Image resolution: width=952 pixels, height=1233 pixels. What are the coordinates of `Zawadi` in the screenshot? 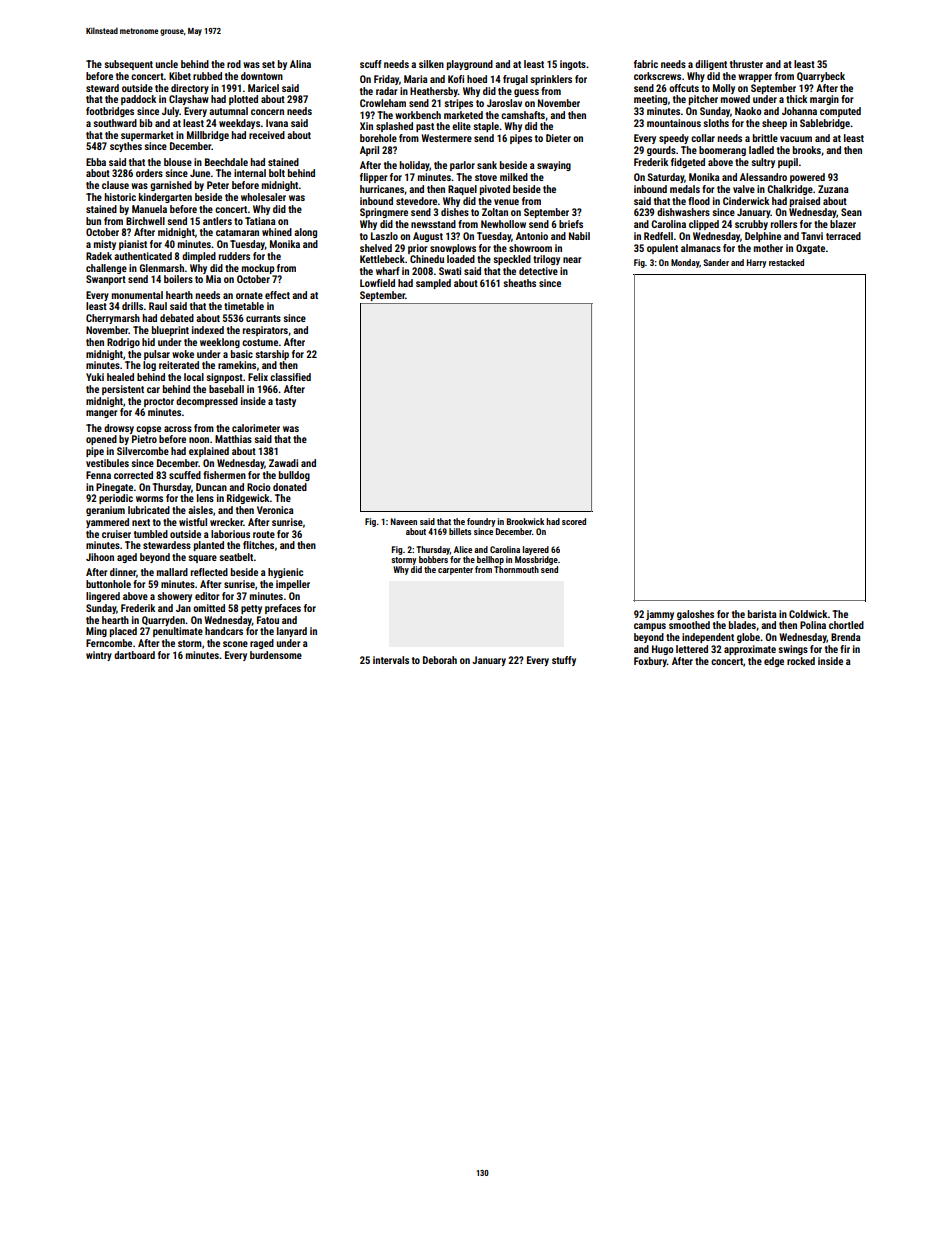 It's located at (283, 463).
